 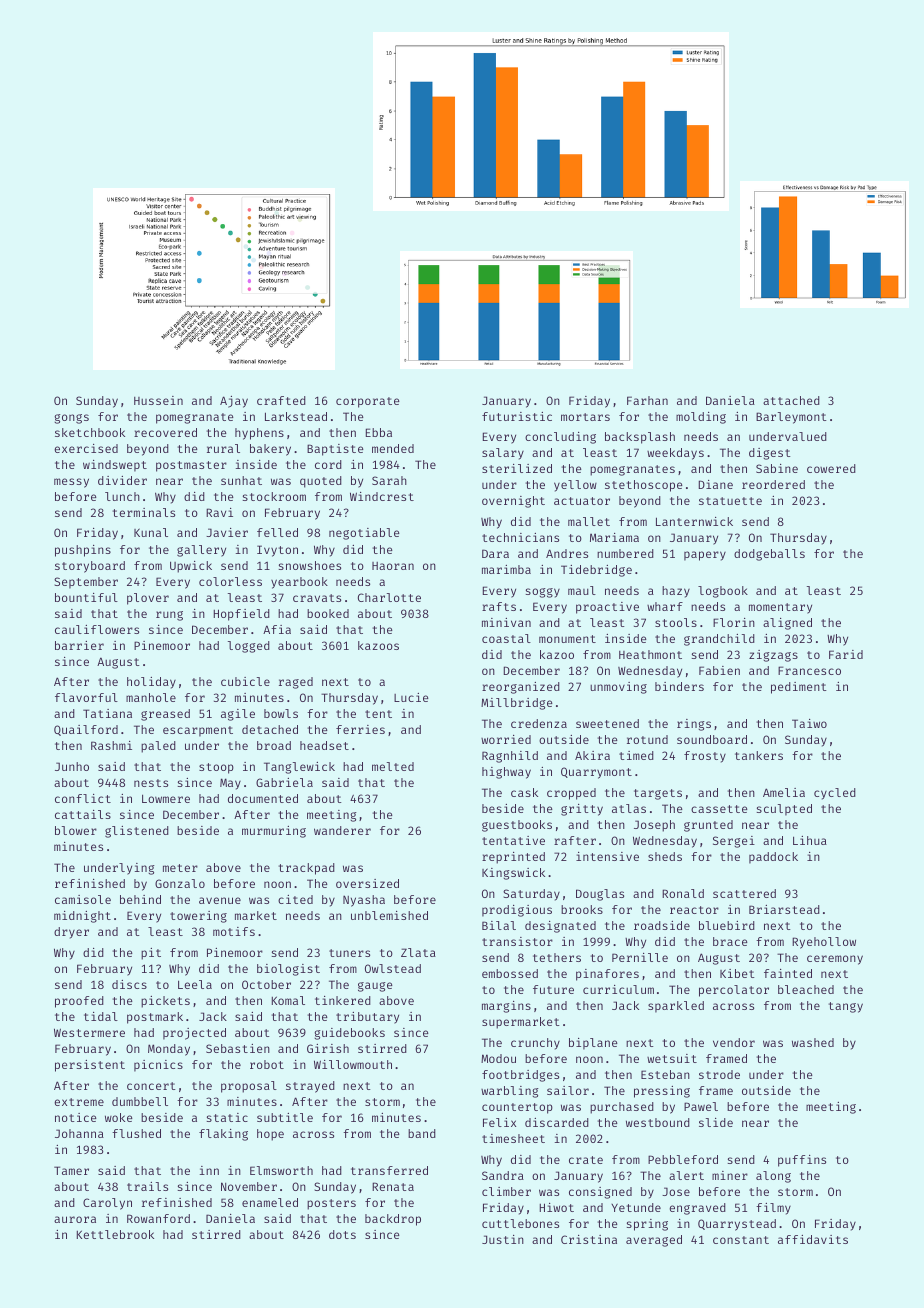 What do you see at coordinates (389, 597) in the image?
I see `Charlotte` at bounding box center [389, 597].
